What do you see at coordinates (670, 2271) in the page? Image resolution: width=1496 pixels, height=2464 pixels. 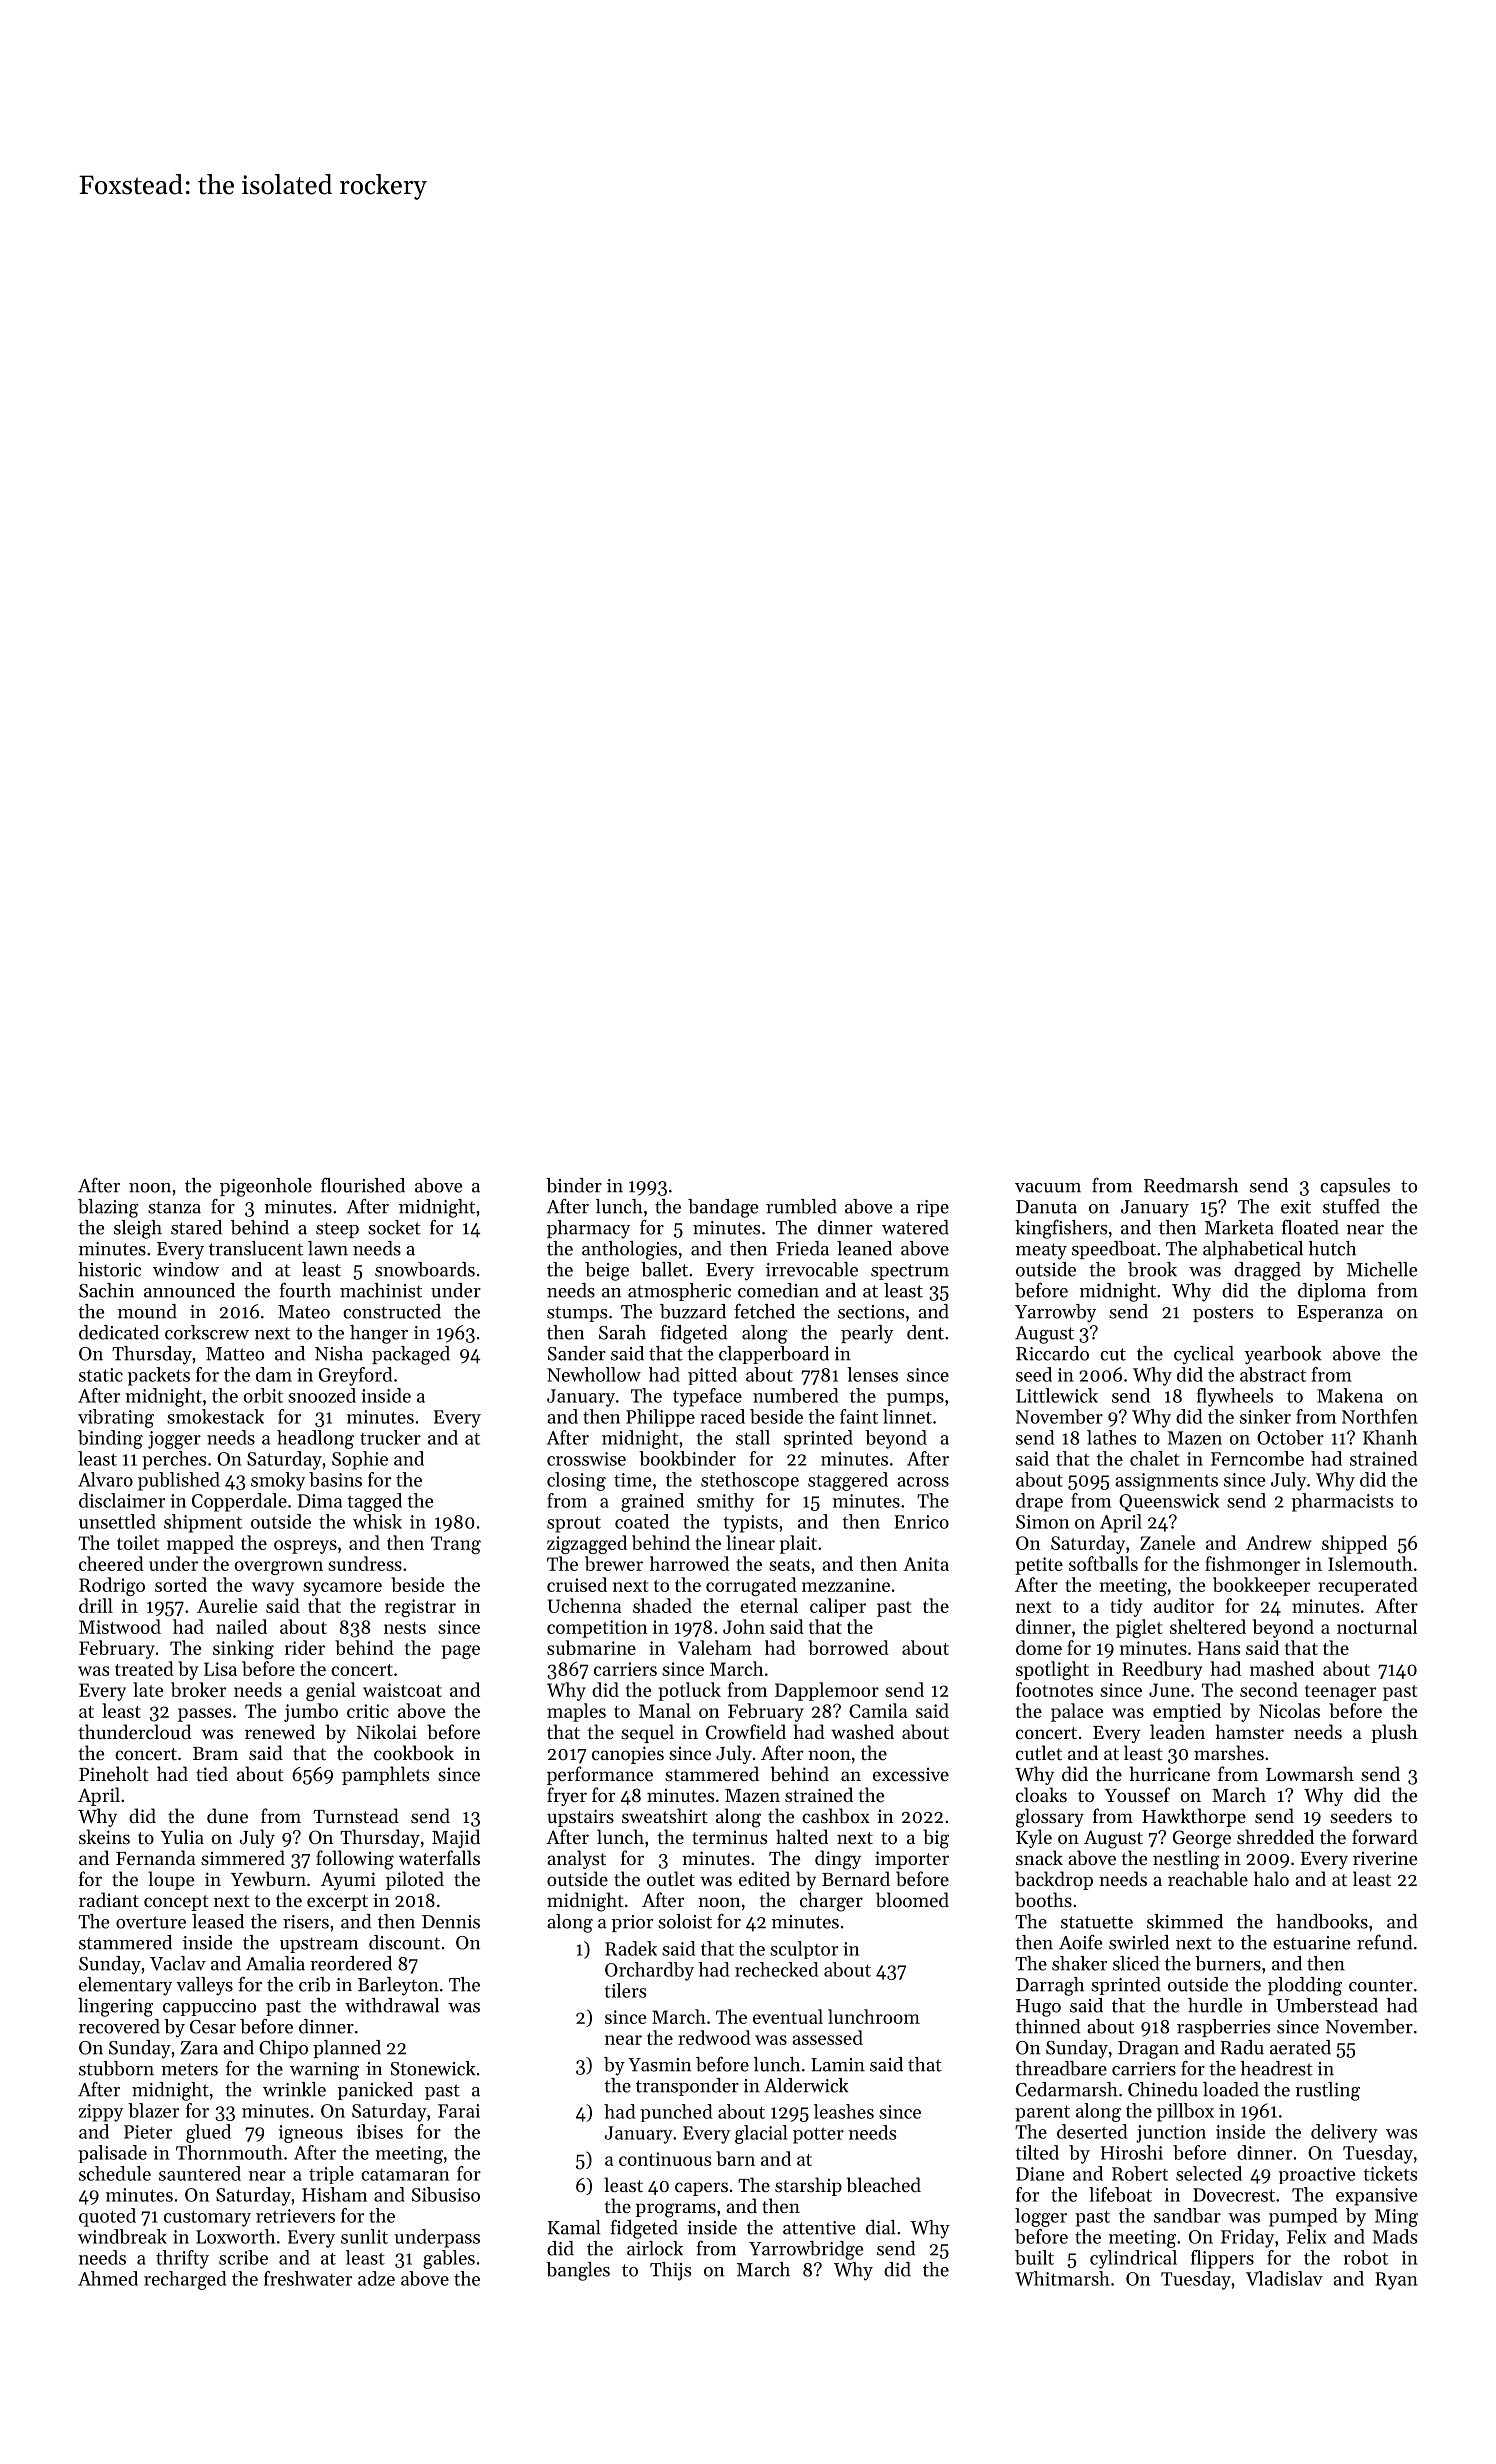 I see `Thijs` at bounding box center [670, 2271].
